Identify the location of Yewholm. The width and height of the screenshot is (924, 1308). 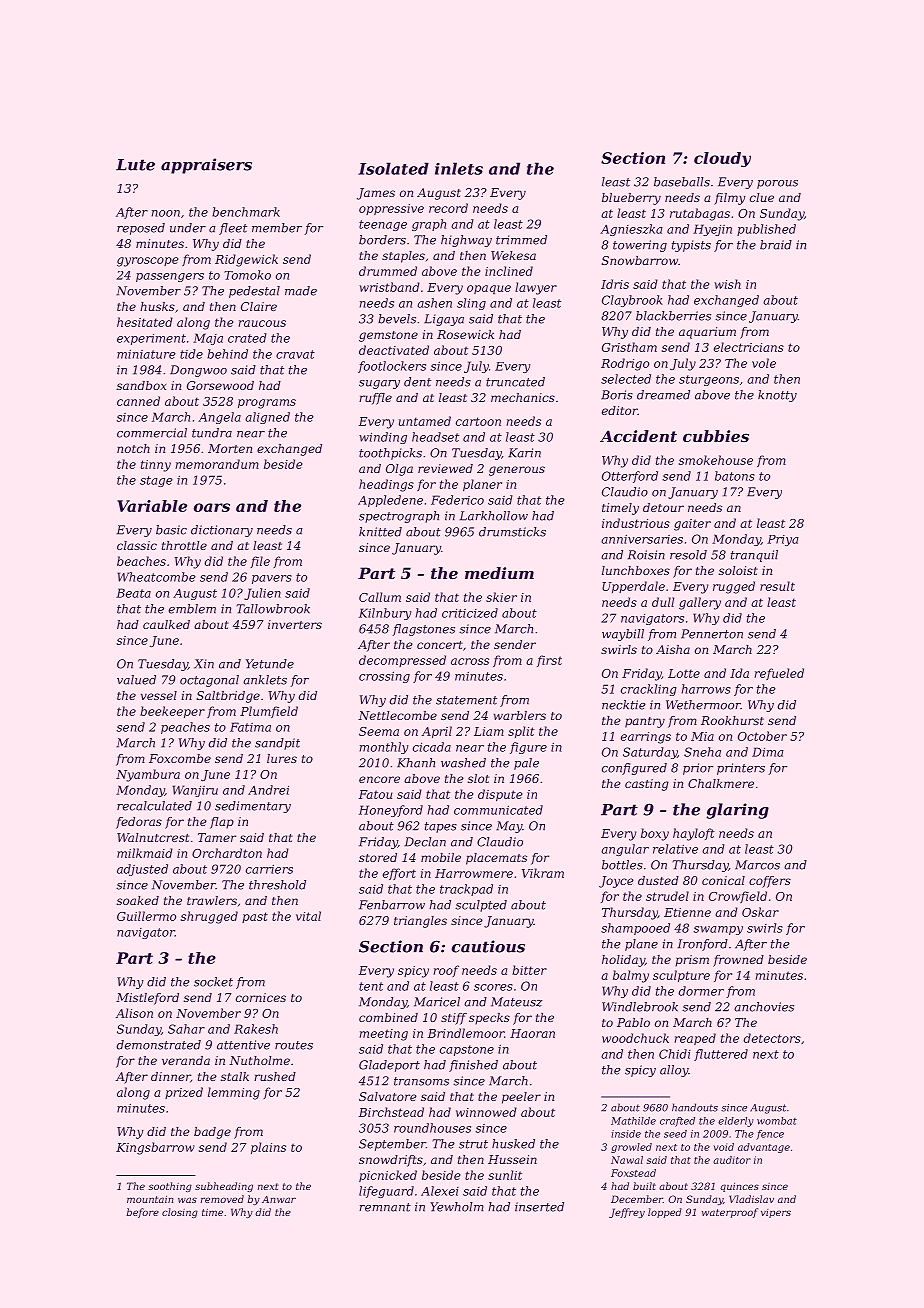
(457, 1207).
